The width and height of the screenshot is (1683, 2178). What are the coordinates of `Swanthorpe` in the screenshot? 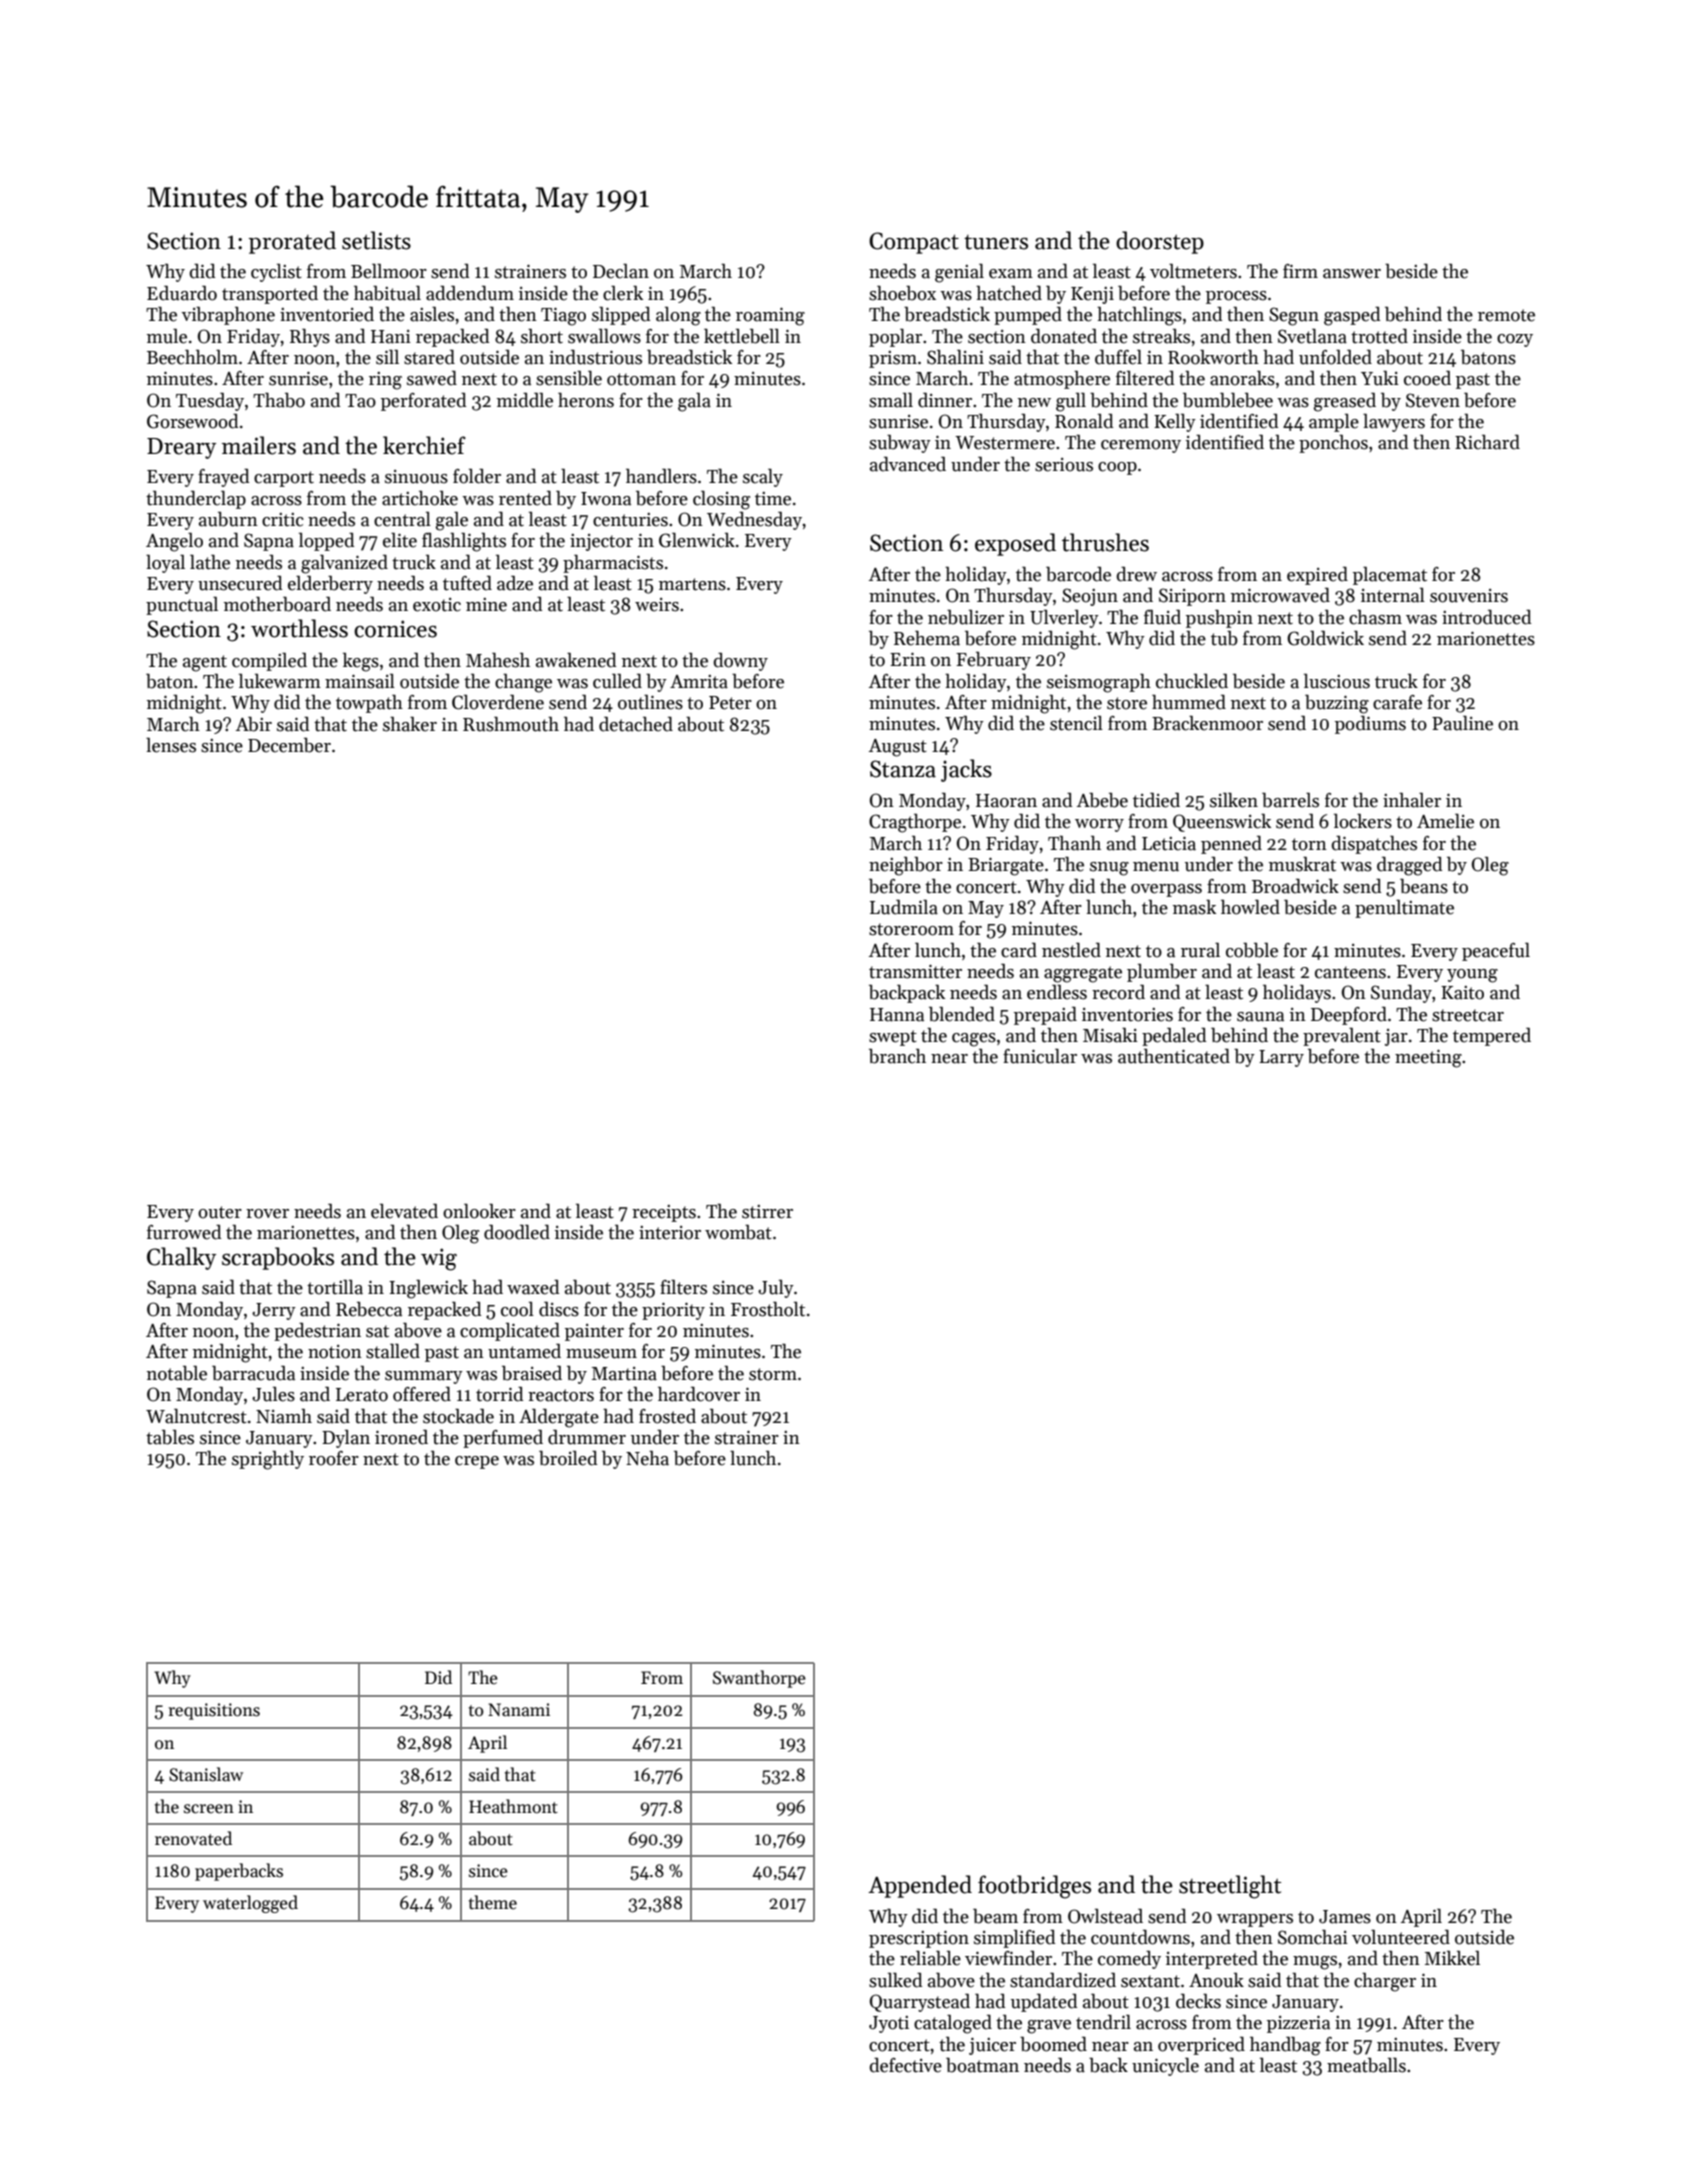 It's located at (759, 1679).
